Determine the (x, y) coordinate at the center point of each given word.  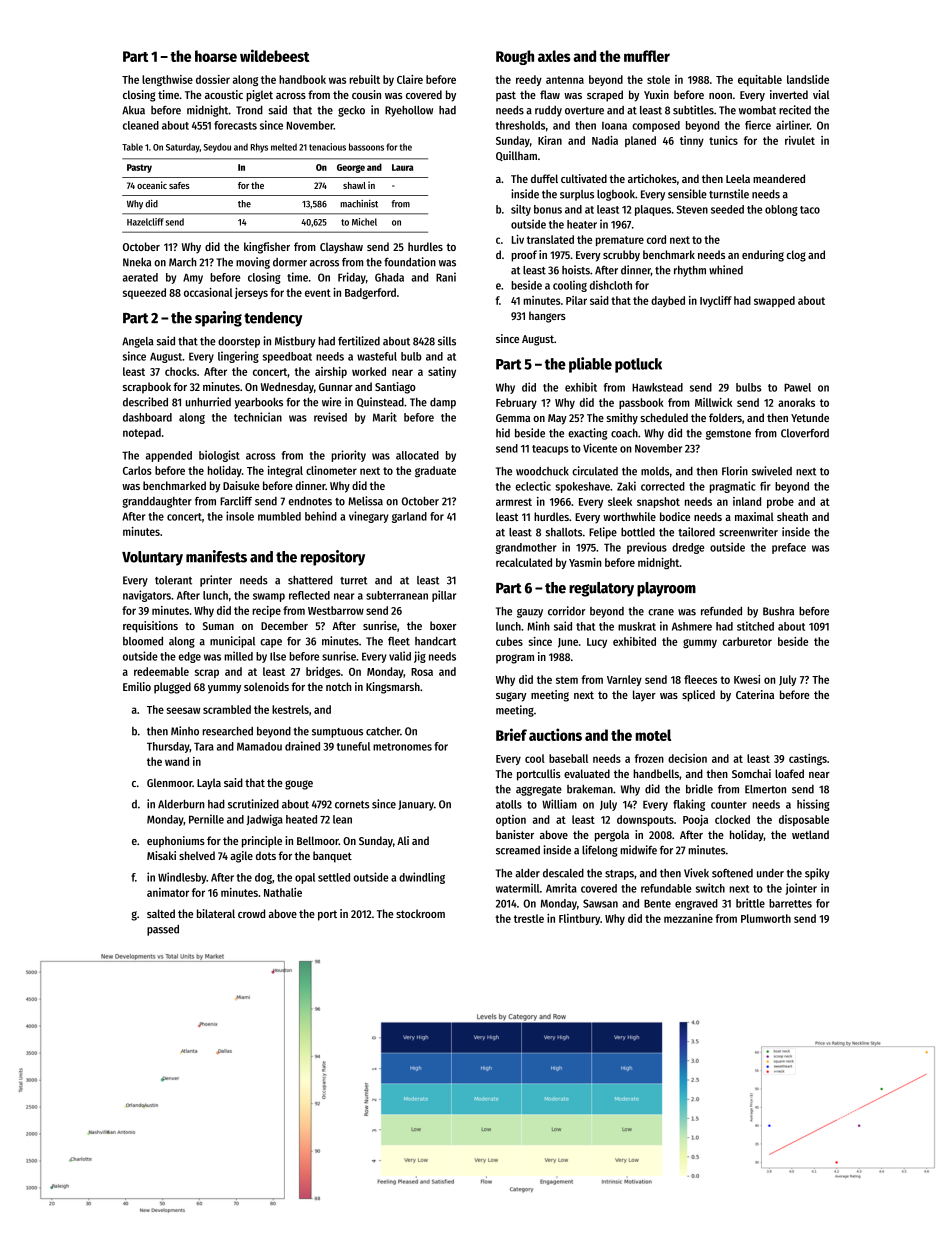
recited (795, 110)
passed (163, 930)
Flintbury (579, 919)
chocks (181, 371)
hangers (547, 317)
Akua (133, 110)
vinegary (369, 517)
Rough (515, 57)
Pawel (797, 387)
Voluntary (152, 558)
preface (789, 548)
